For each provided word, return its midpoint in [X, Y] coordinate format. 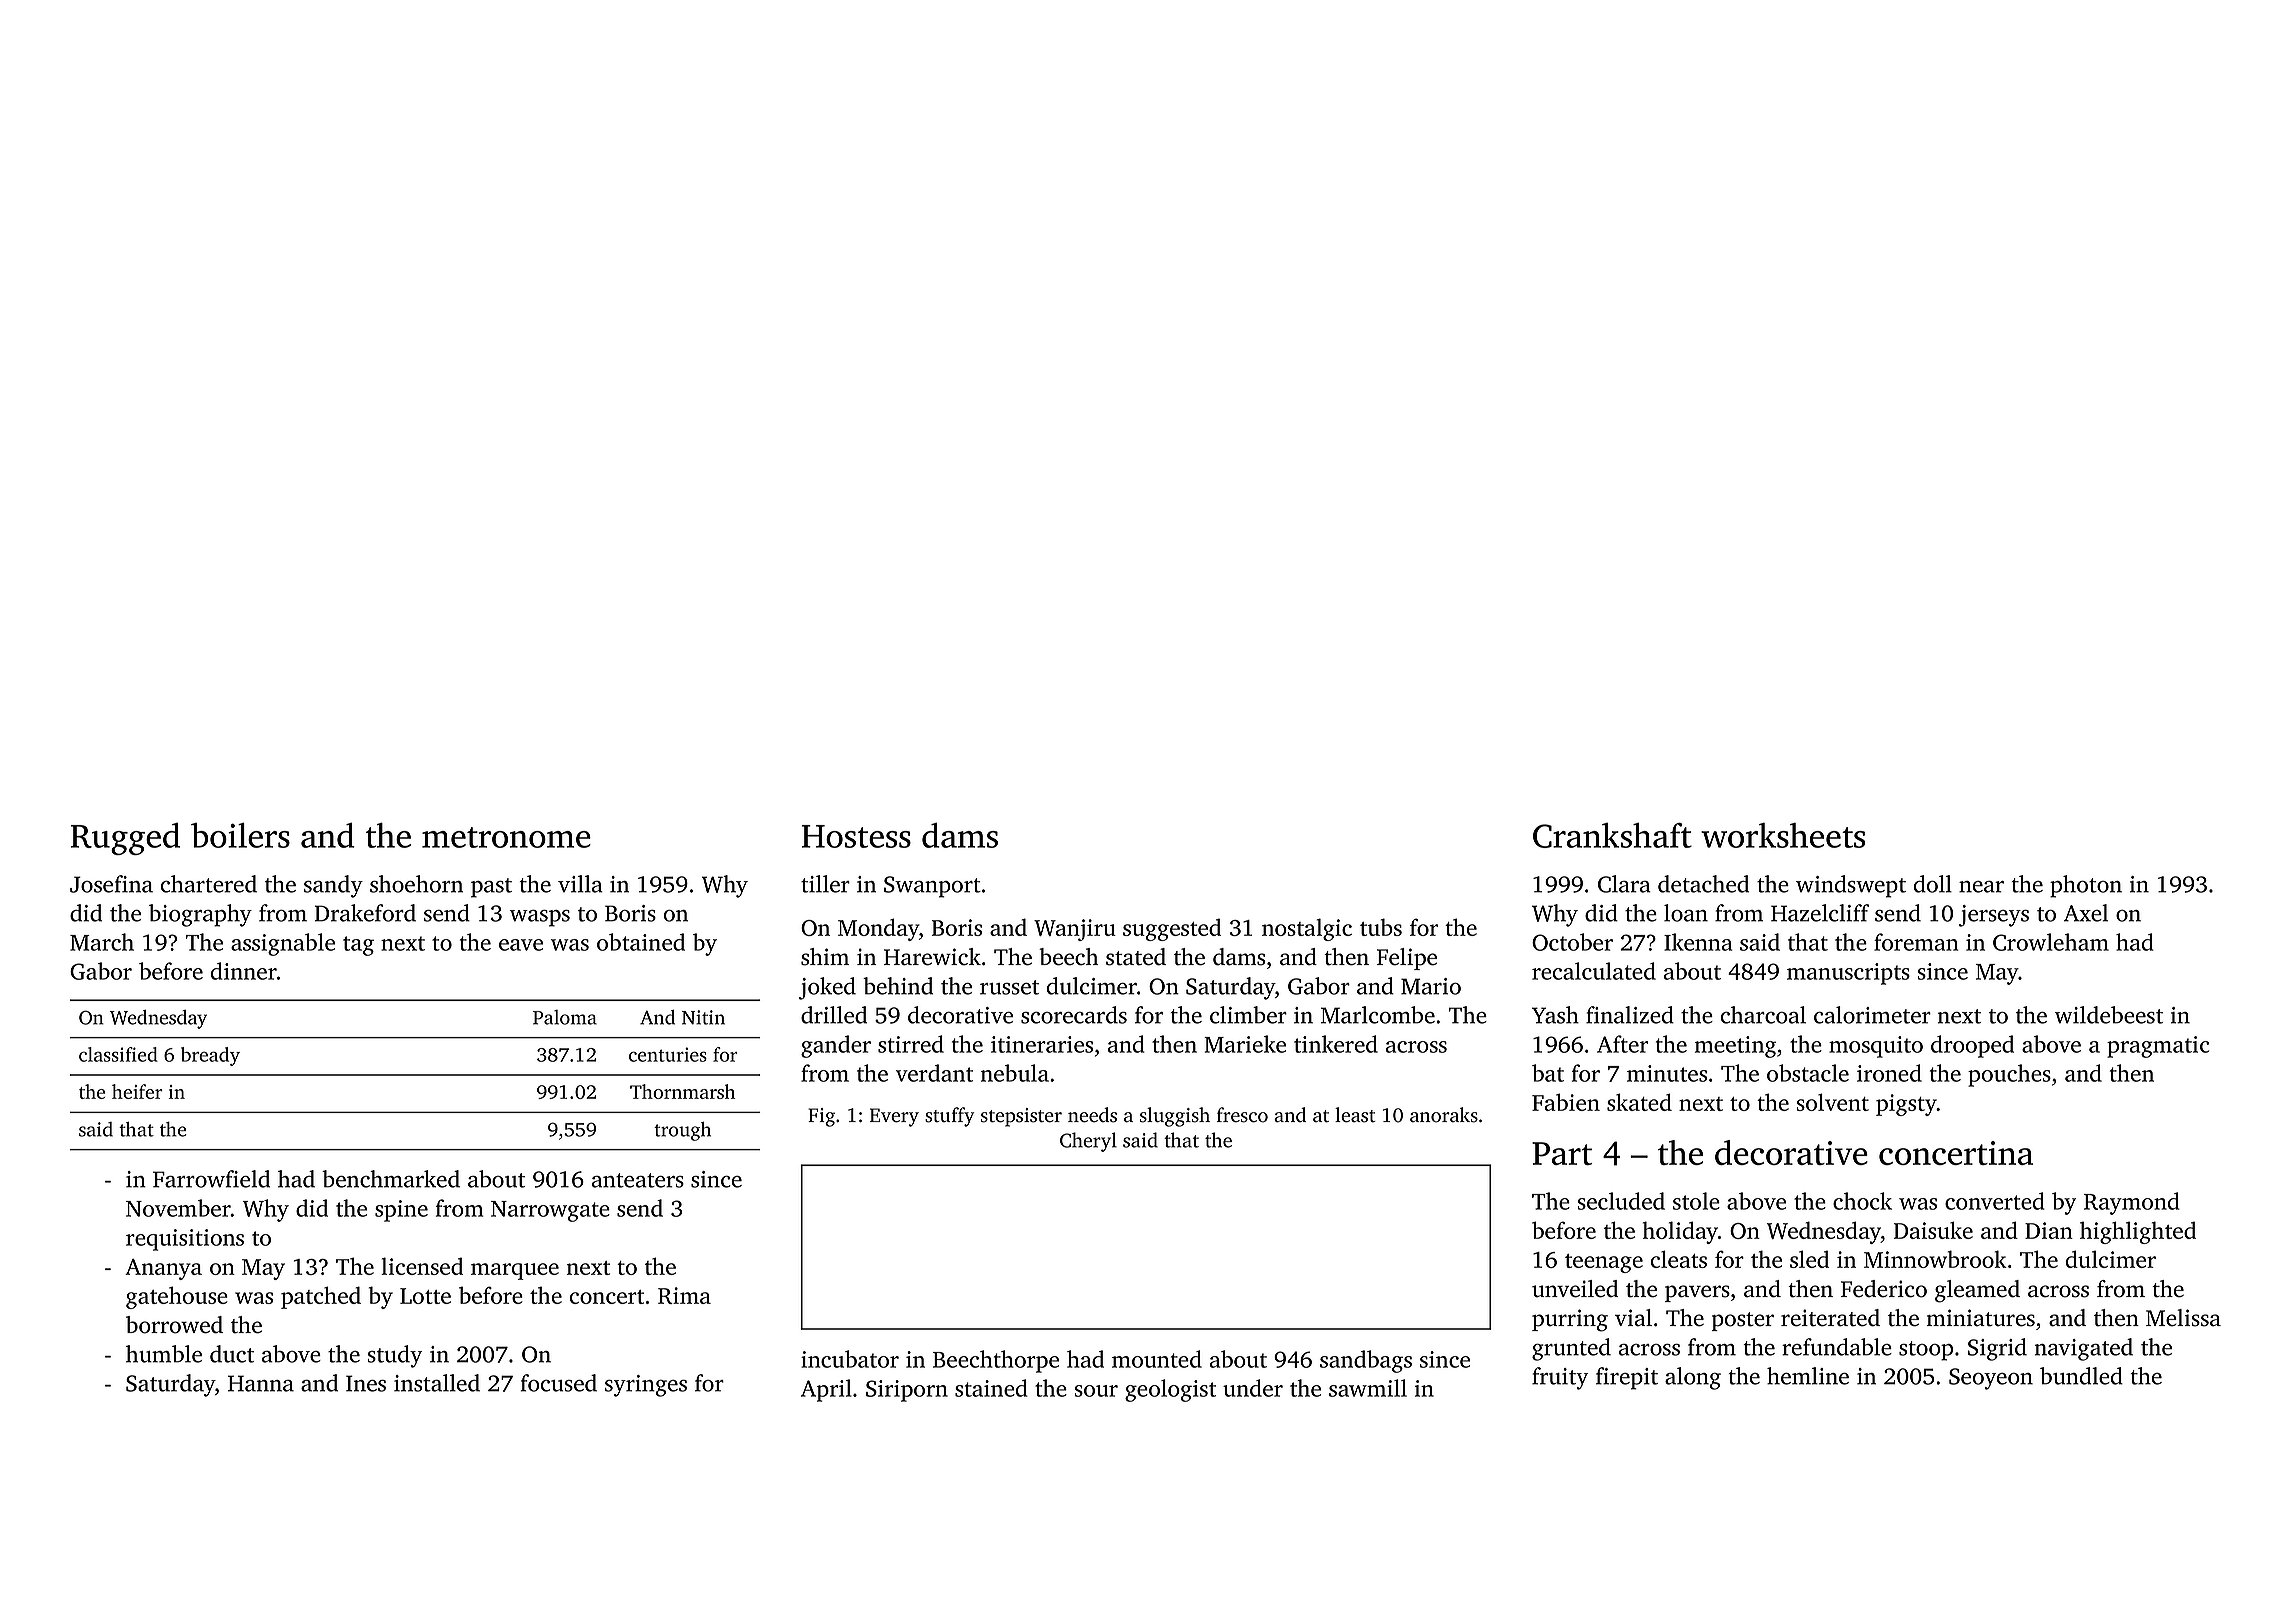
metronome [506, 837]
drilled [834, 1015]
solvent [1833, 1102]
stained [991, 1388]
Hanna [261, 1383]
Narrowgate [550, 1211]
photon [2086, 886]
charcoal [1763, 1015]
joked [827, 988]
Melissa [2183, 1318]
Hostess [856, 836]
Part [1562, 1153]
